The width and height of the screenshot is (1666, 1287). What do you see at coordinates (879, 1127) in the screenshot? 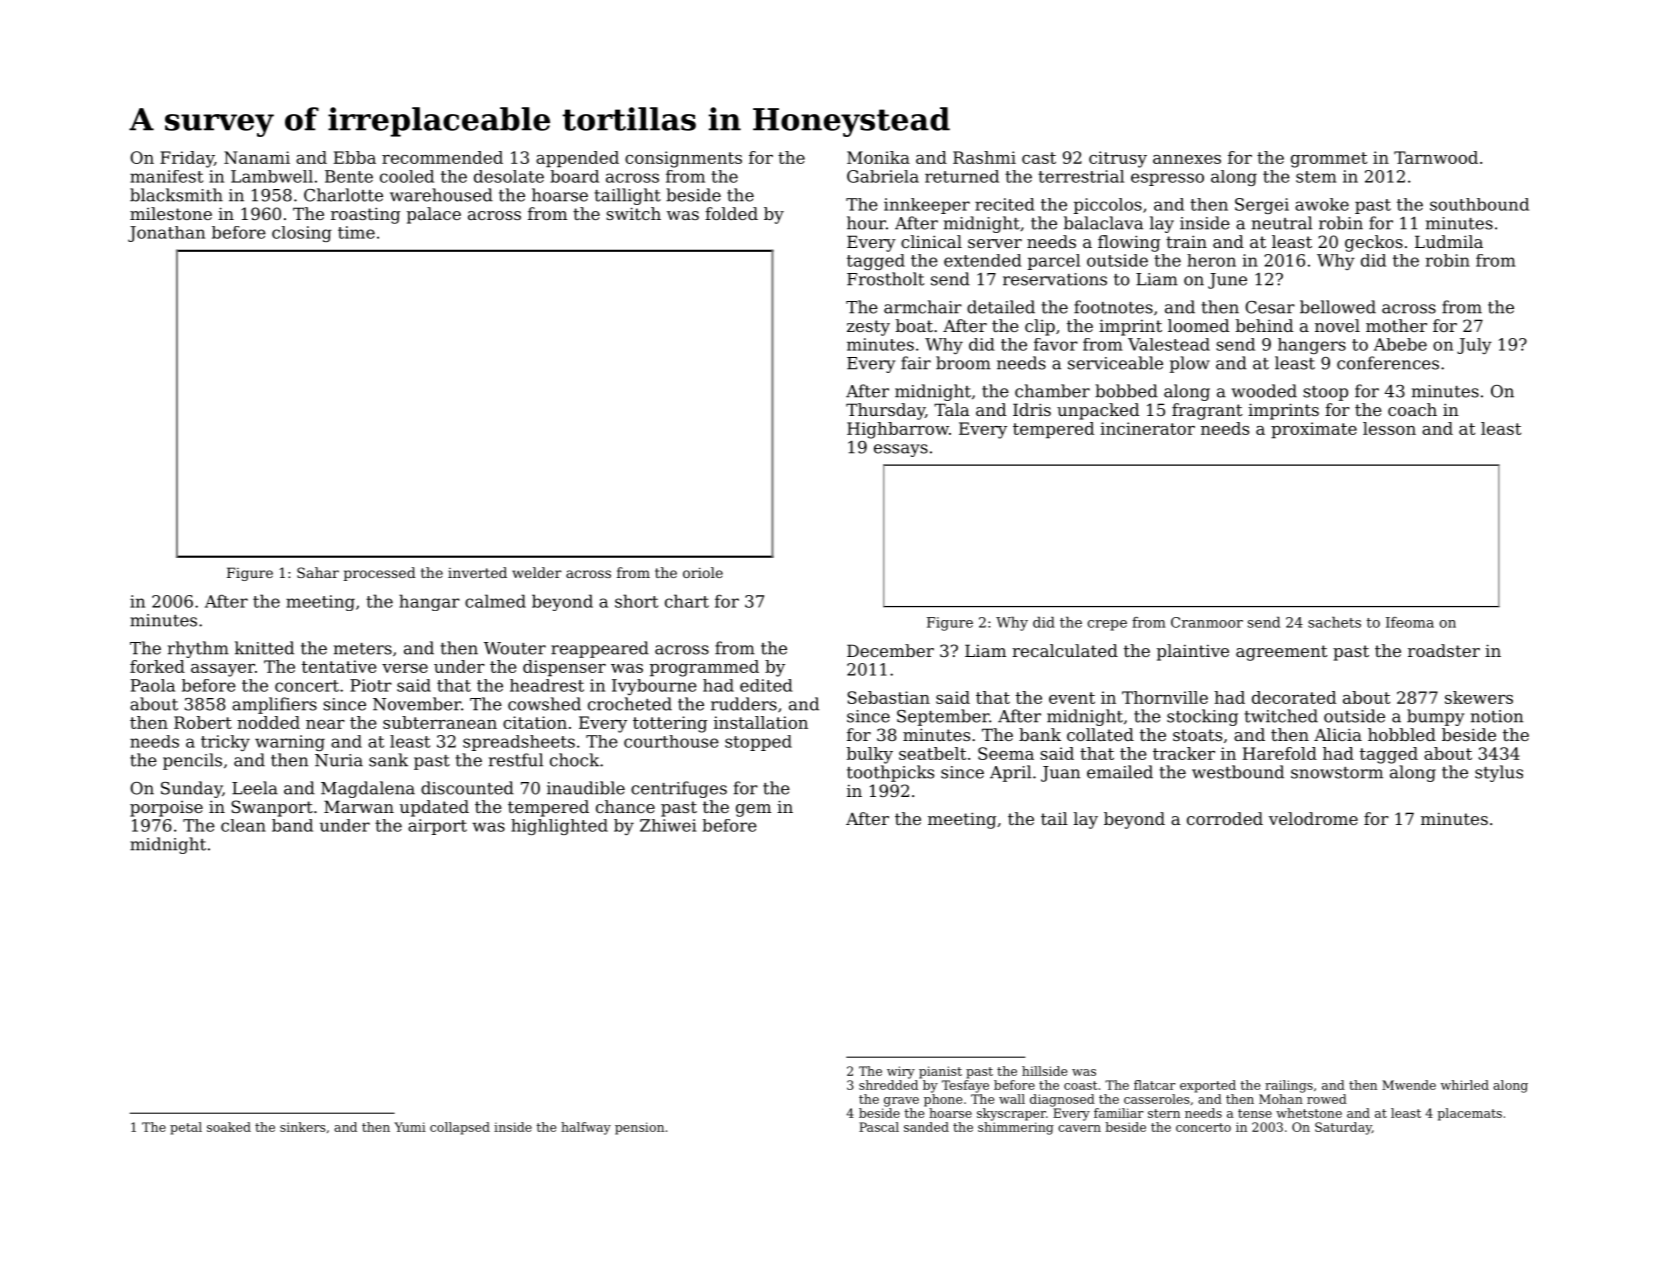
I see `Pascal` at bounding box center [879, 1127].
